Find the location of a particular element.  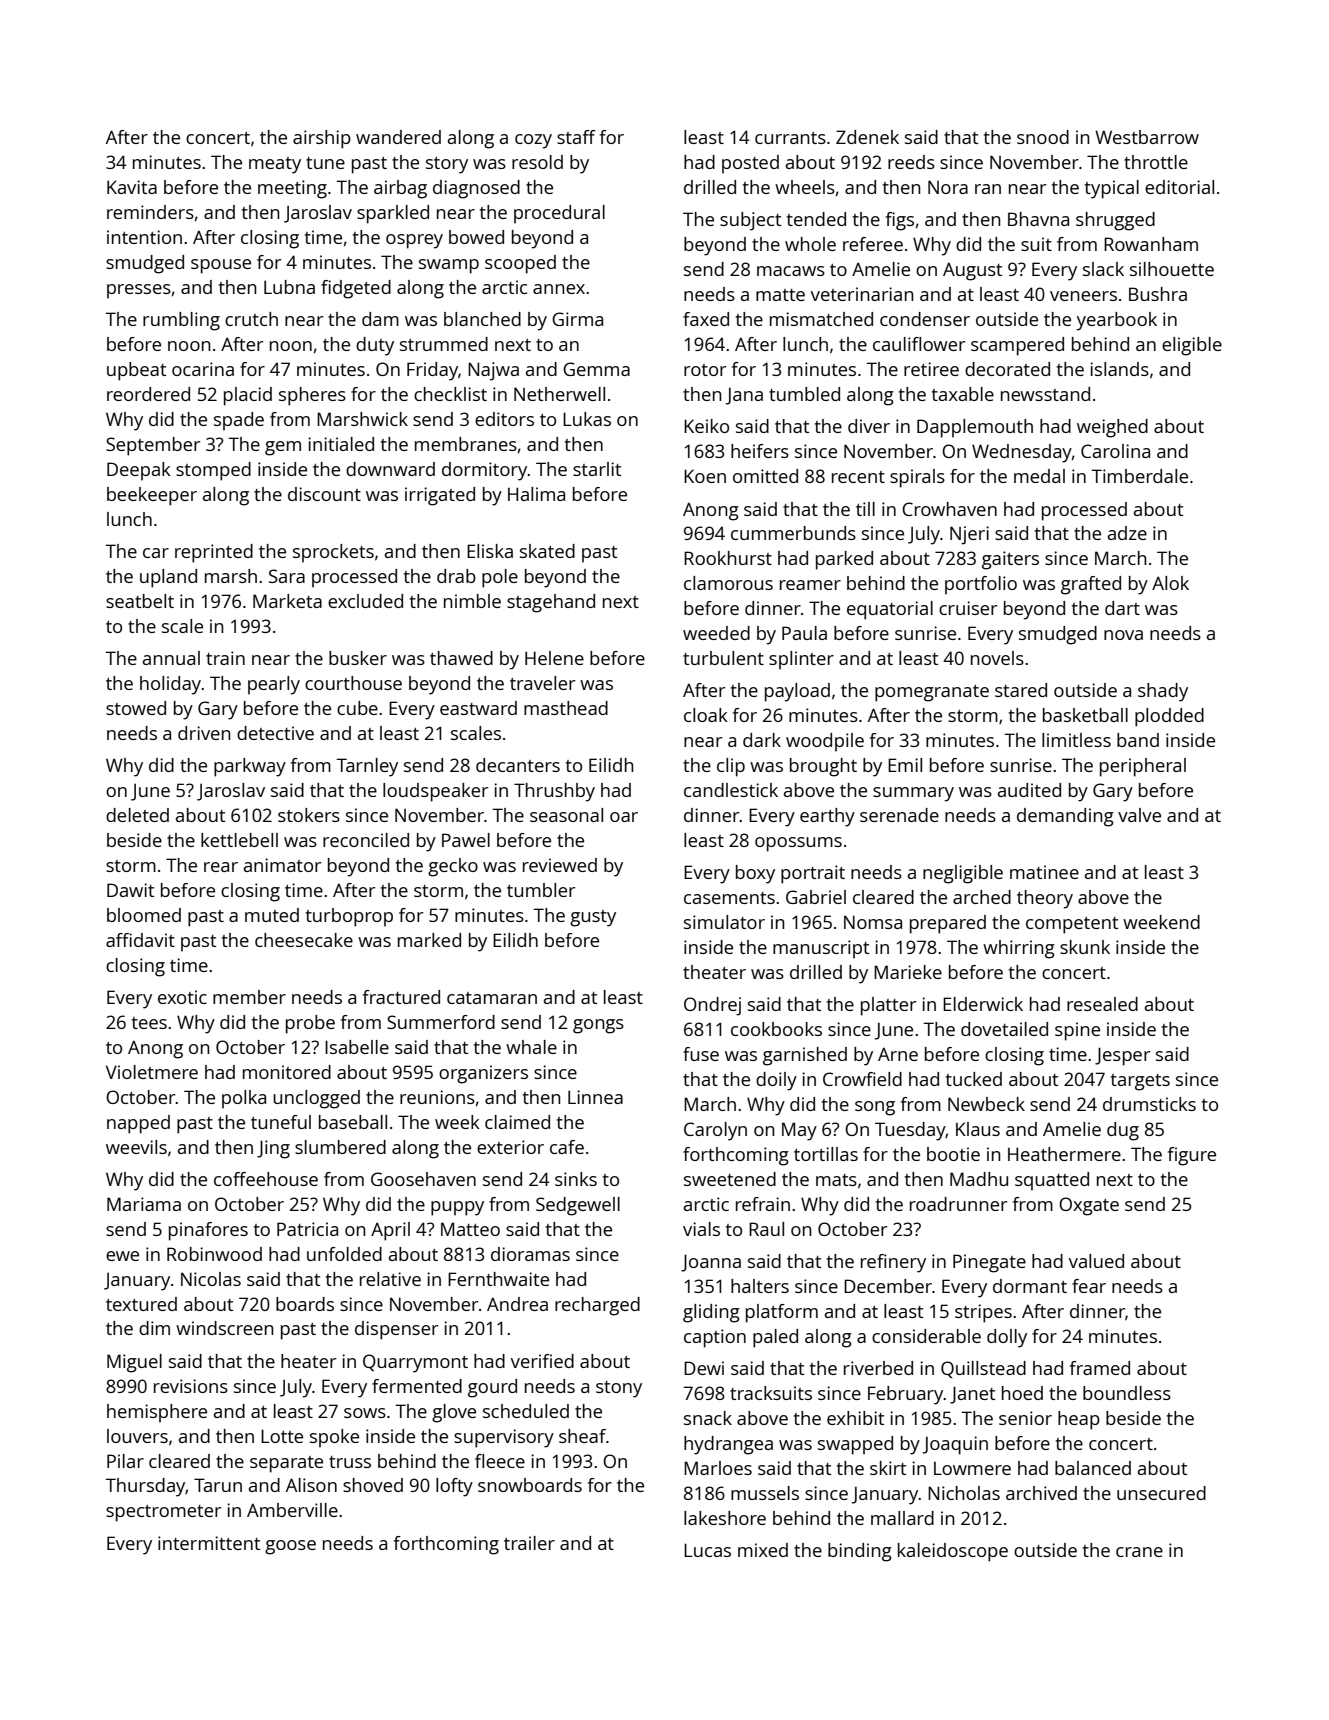

Wednesday is located at coordinates (1022, 453).
